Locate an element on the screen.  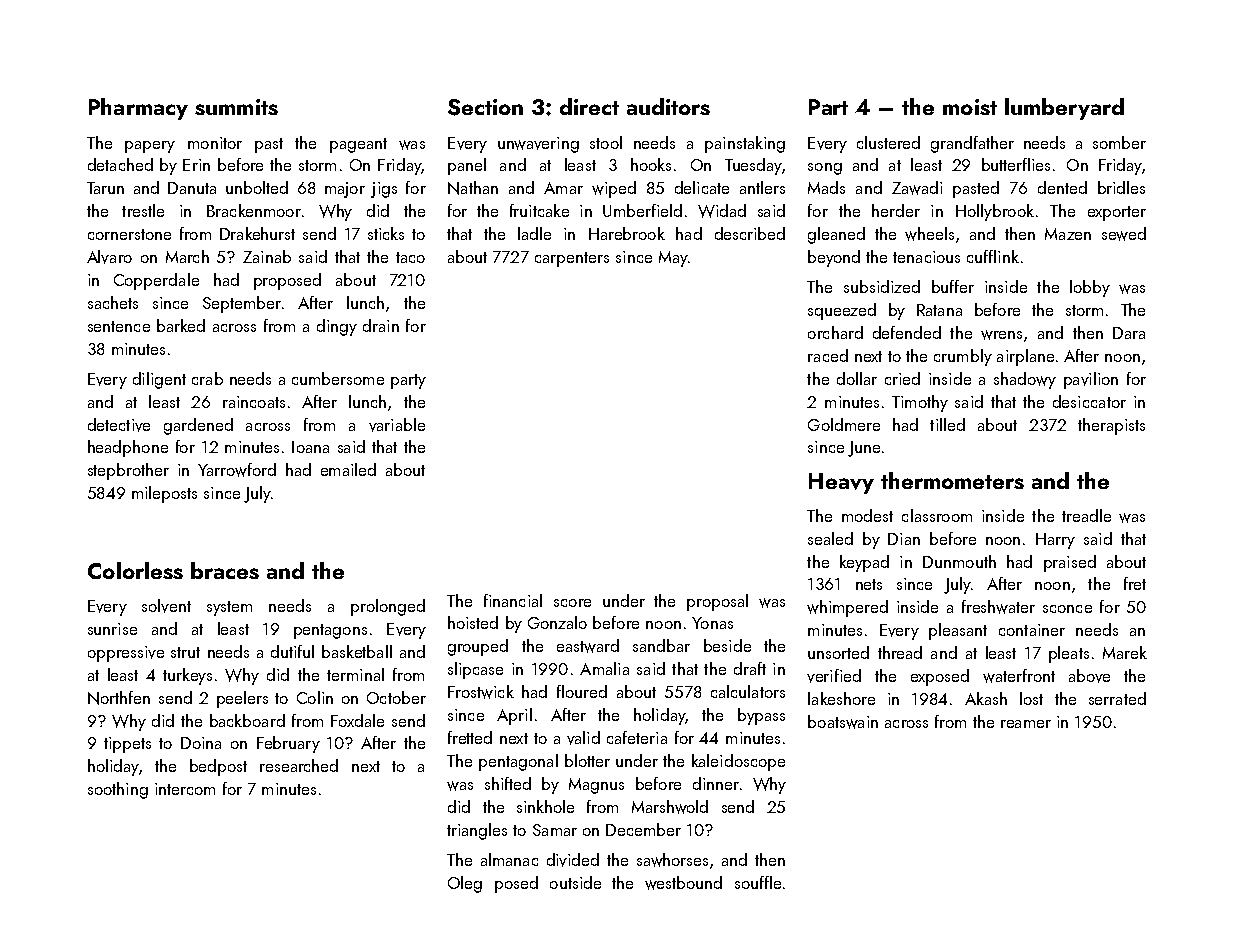
Marshwold is located at coordinates (670, 807).
